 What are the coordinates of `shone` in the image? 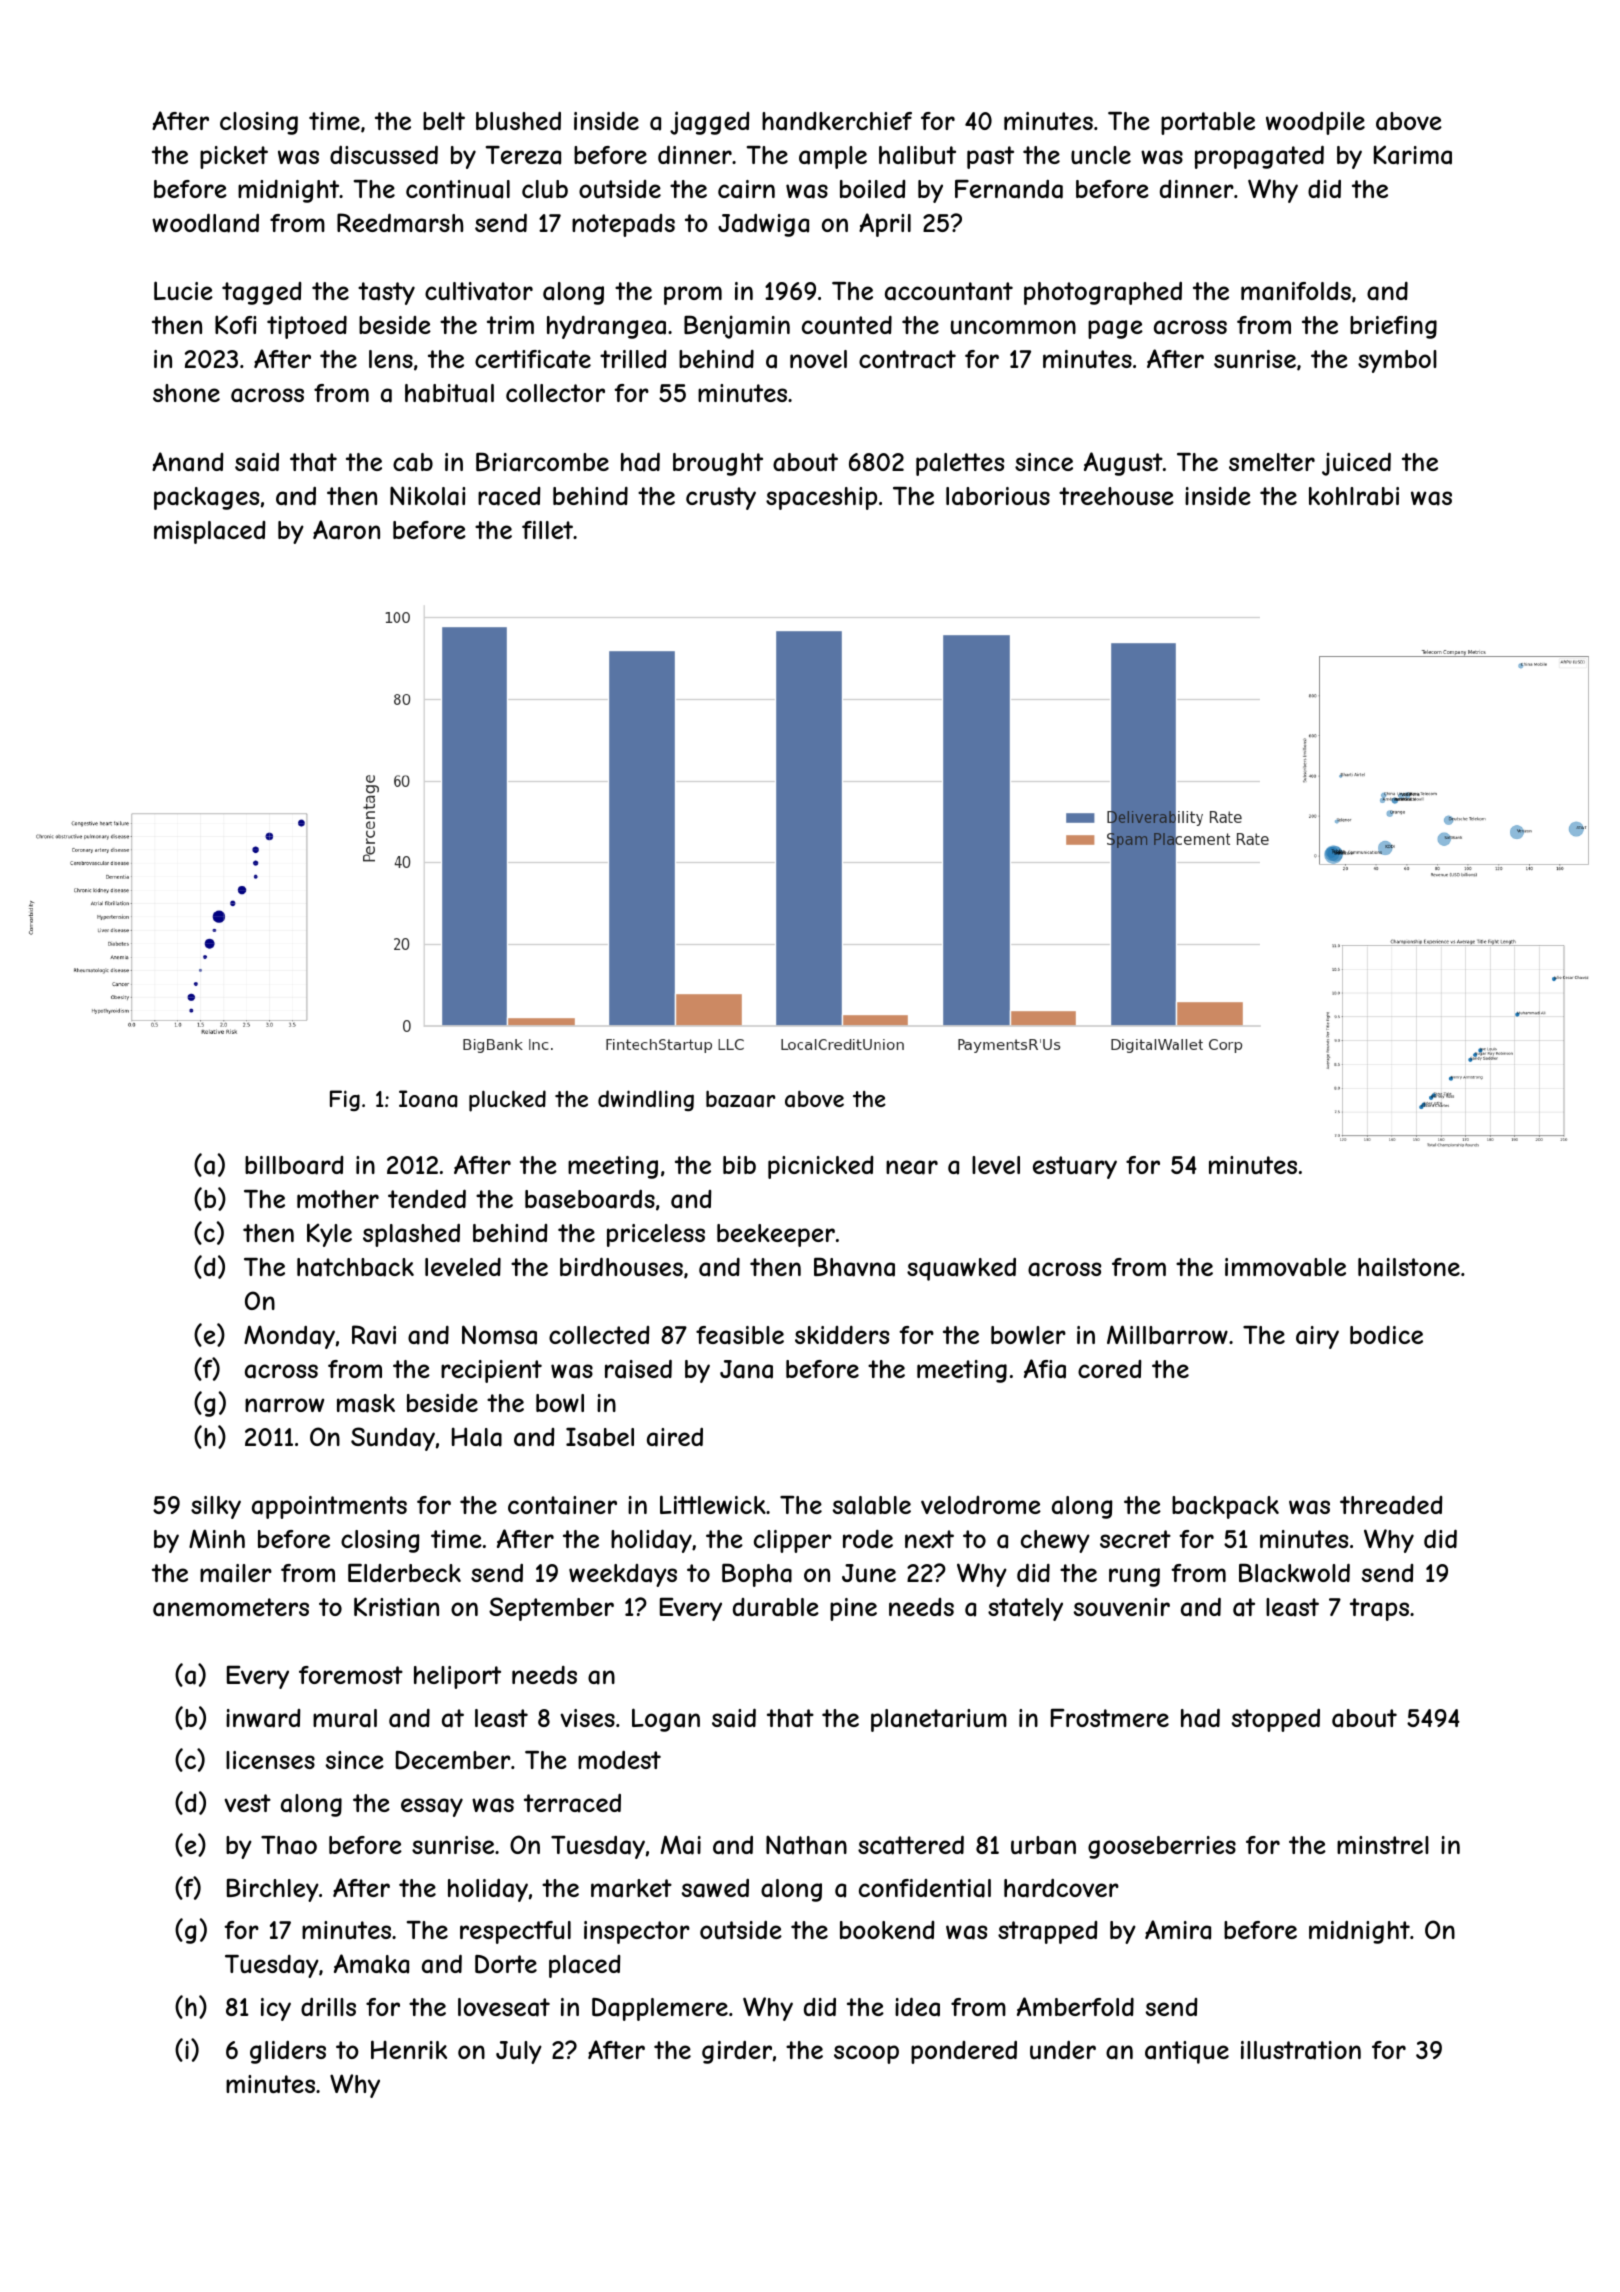 It's located at (186, 393).
